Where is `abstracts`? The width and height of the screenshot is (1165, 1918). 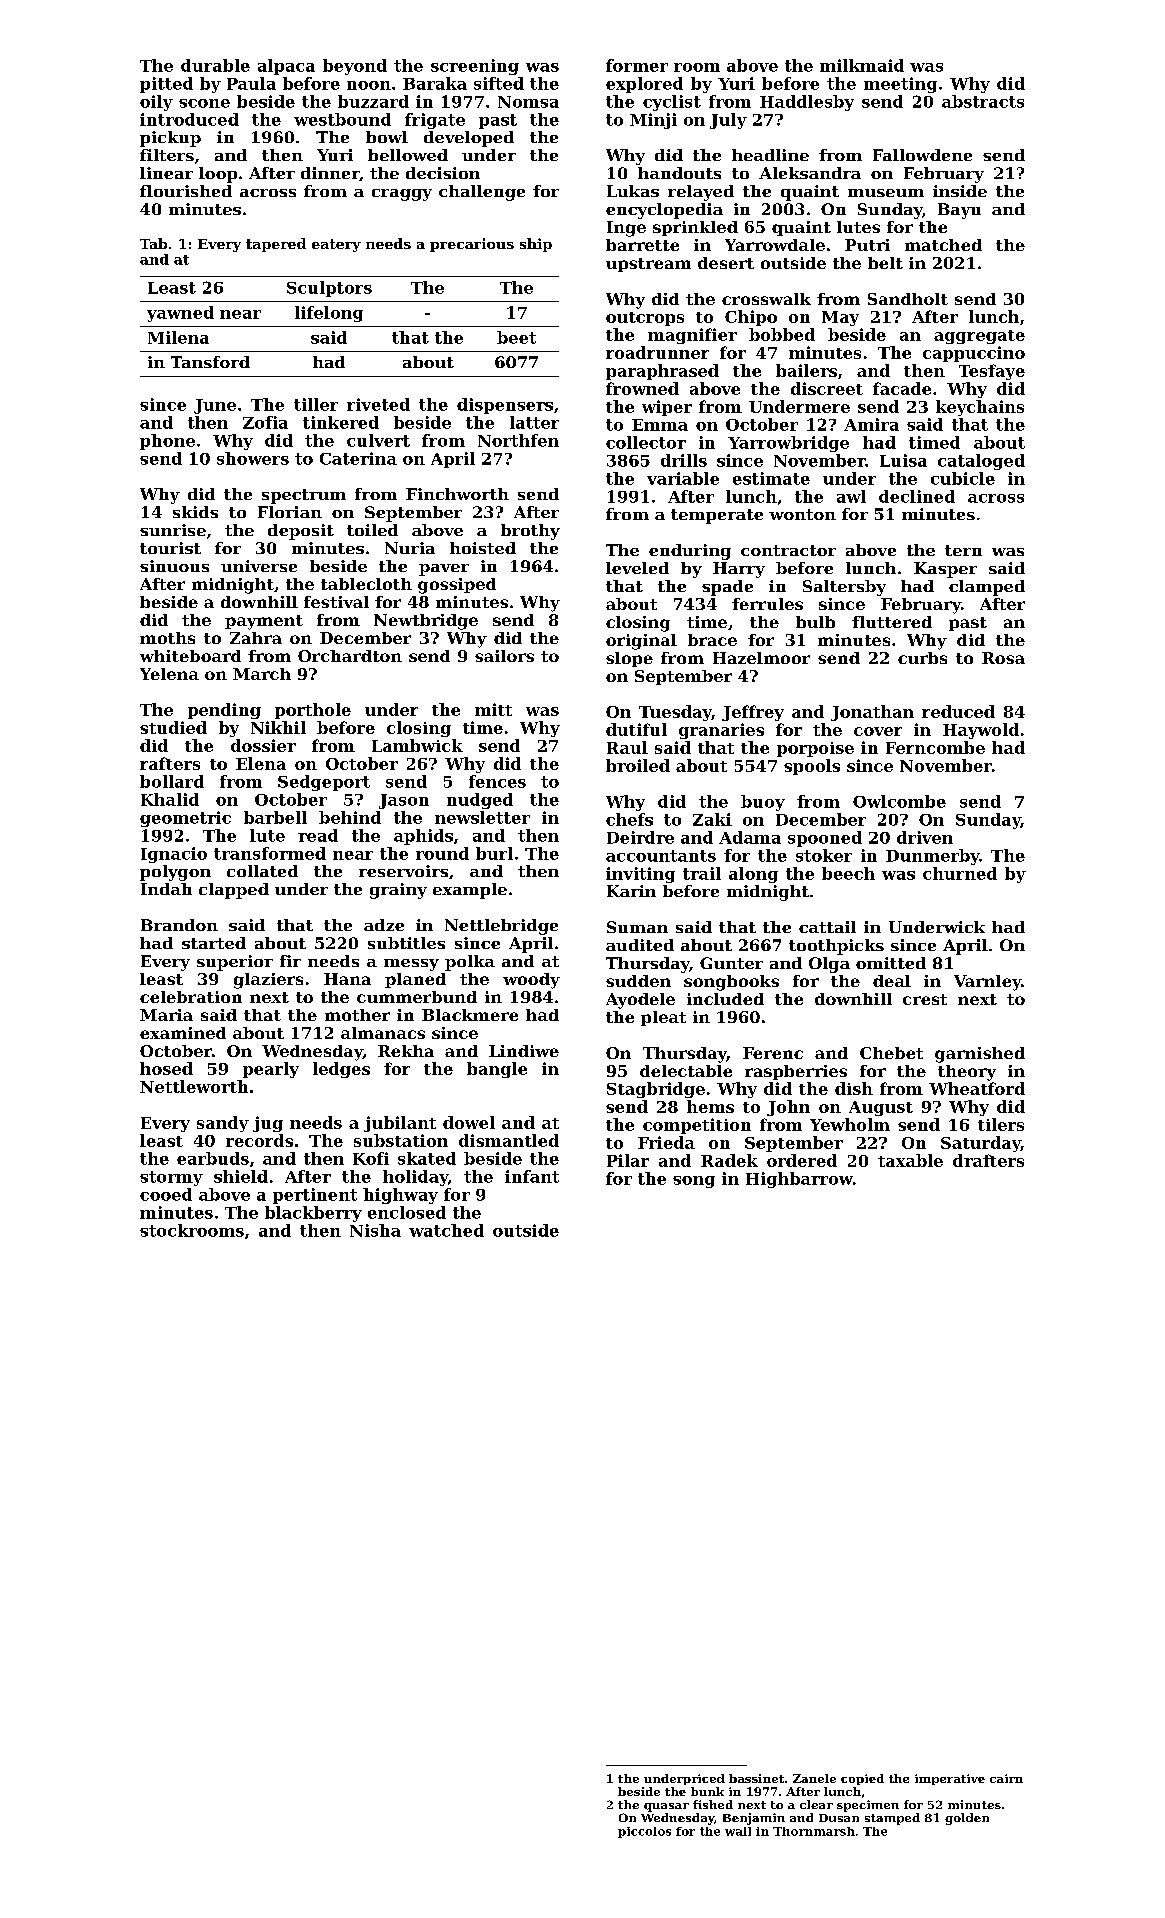 abstracts is located at coordinates (983, 101).
